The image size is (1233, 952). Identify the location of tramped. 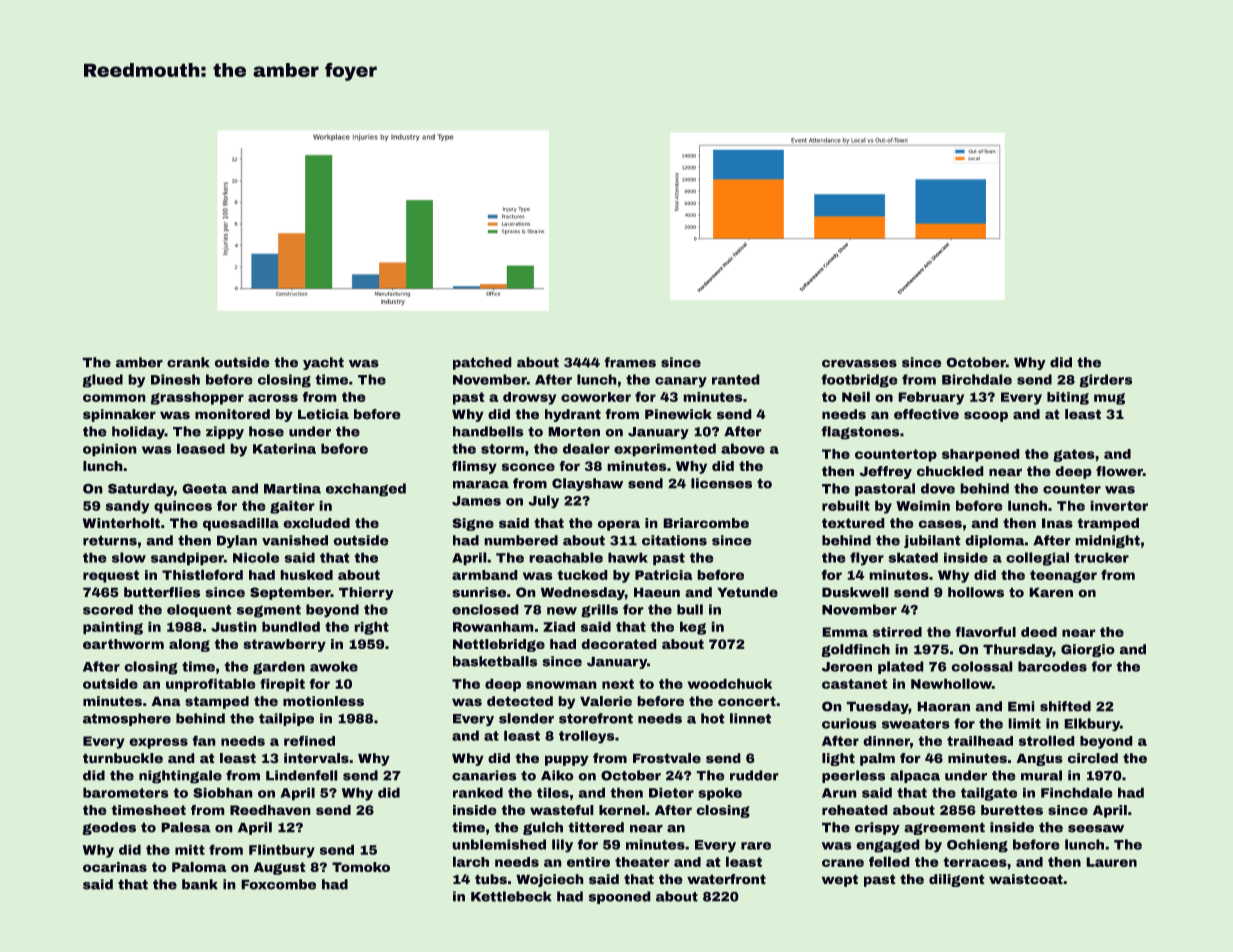
(1108, 524).
